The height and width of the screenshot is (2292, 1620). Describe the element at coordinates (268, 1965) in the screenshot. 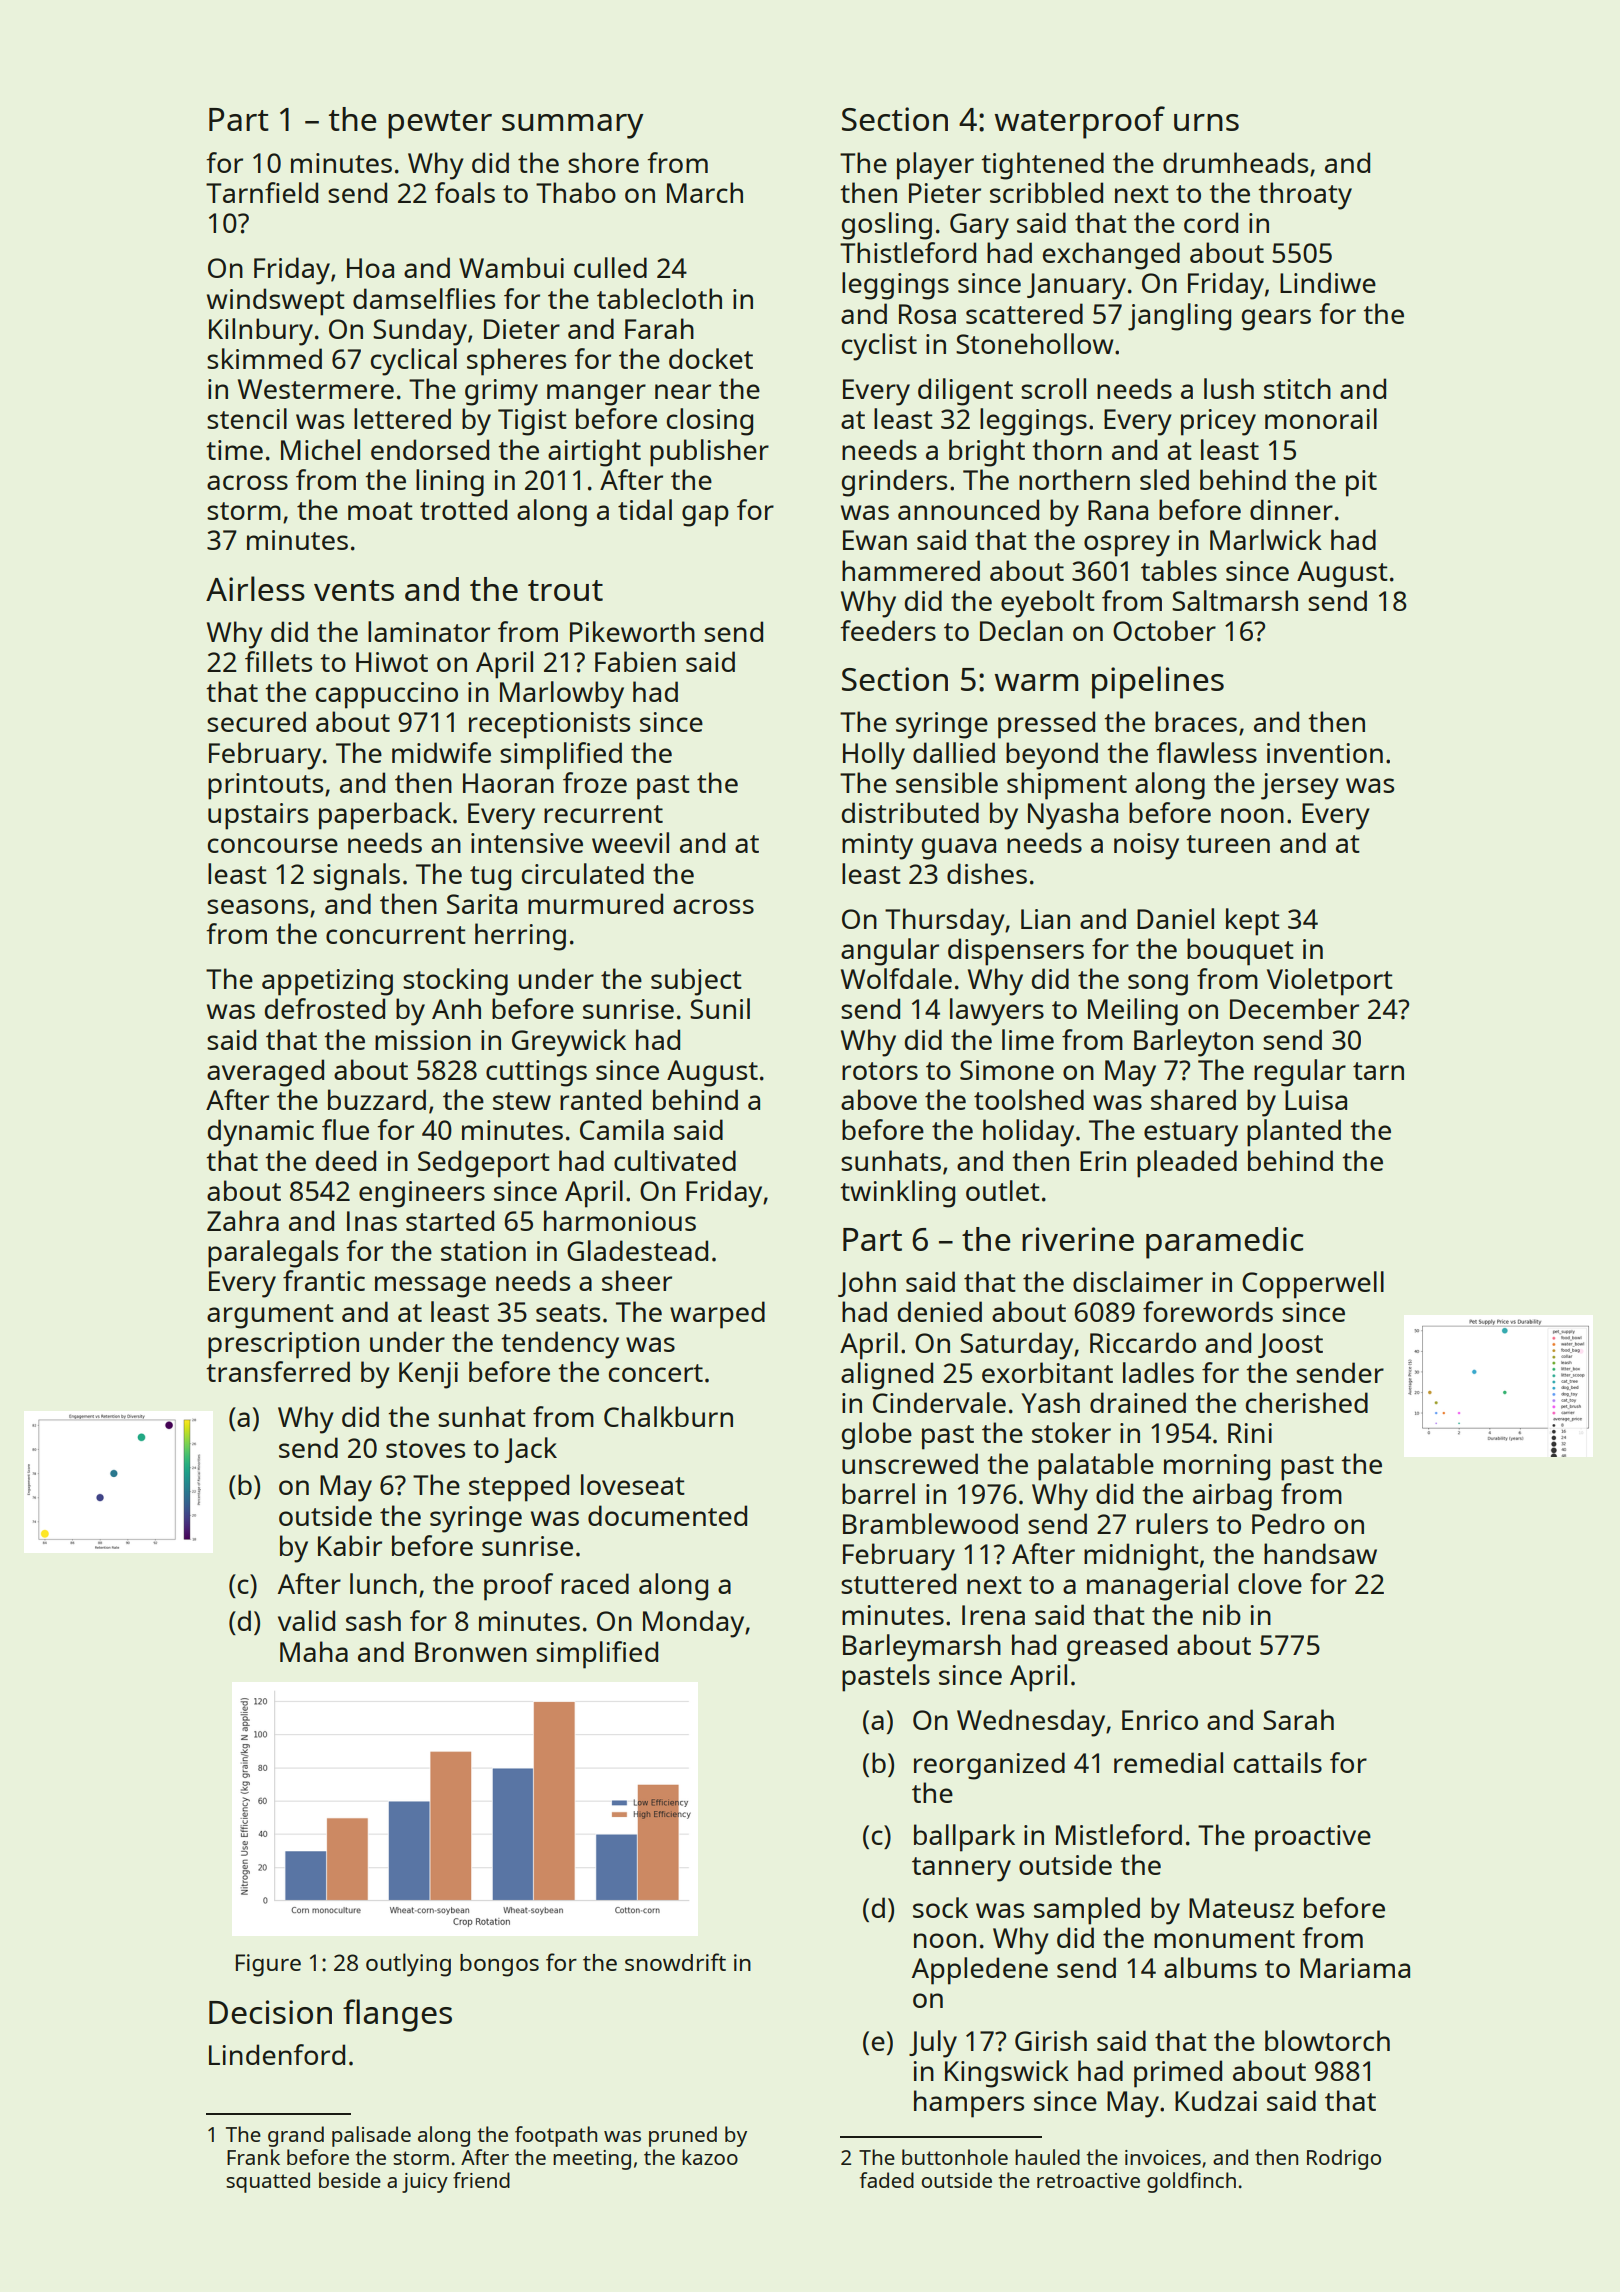

I see `Figure` at that location.
